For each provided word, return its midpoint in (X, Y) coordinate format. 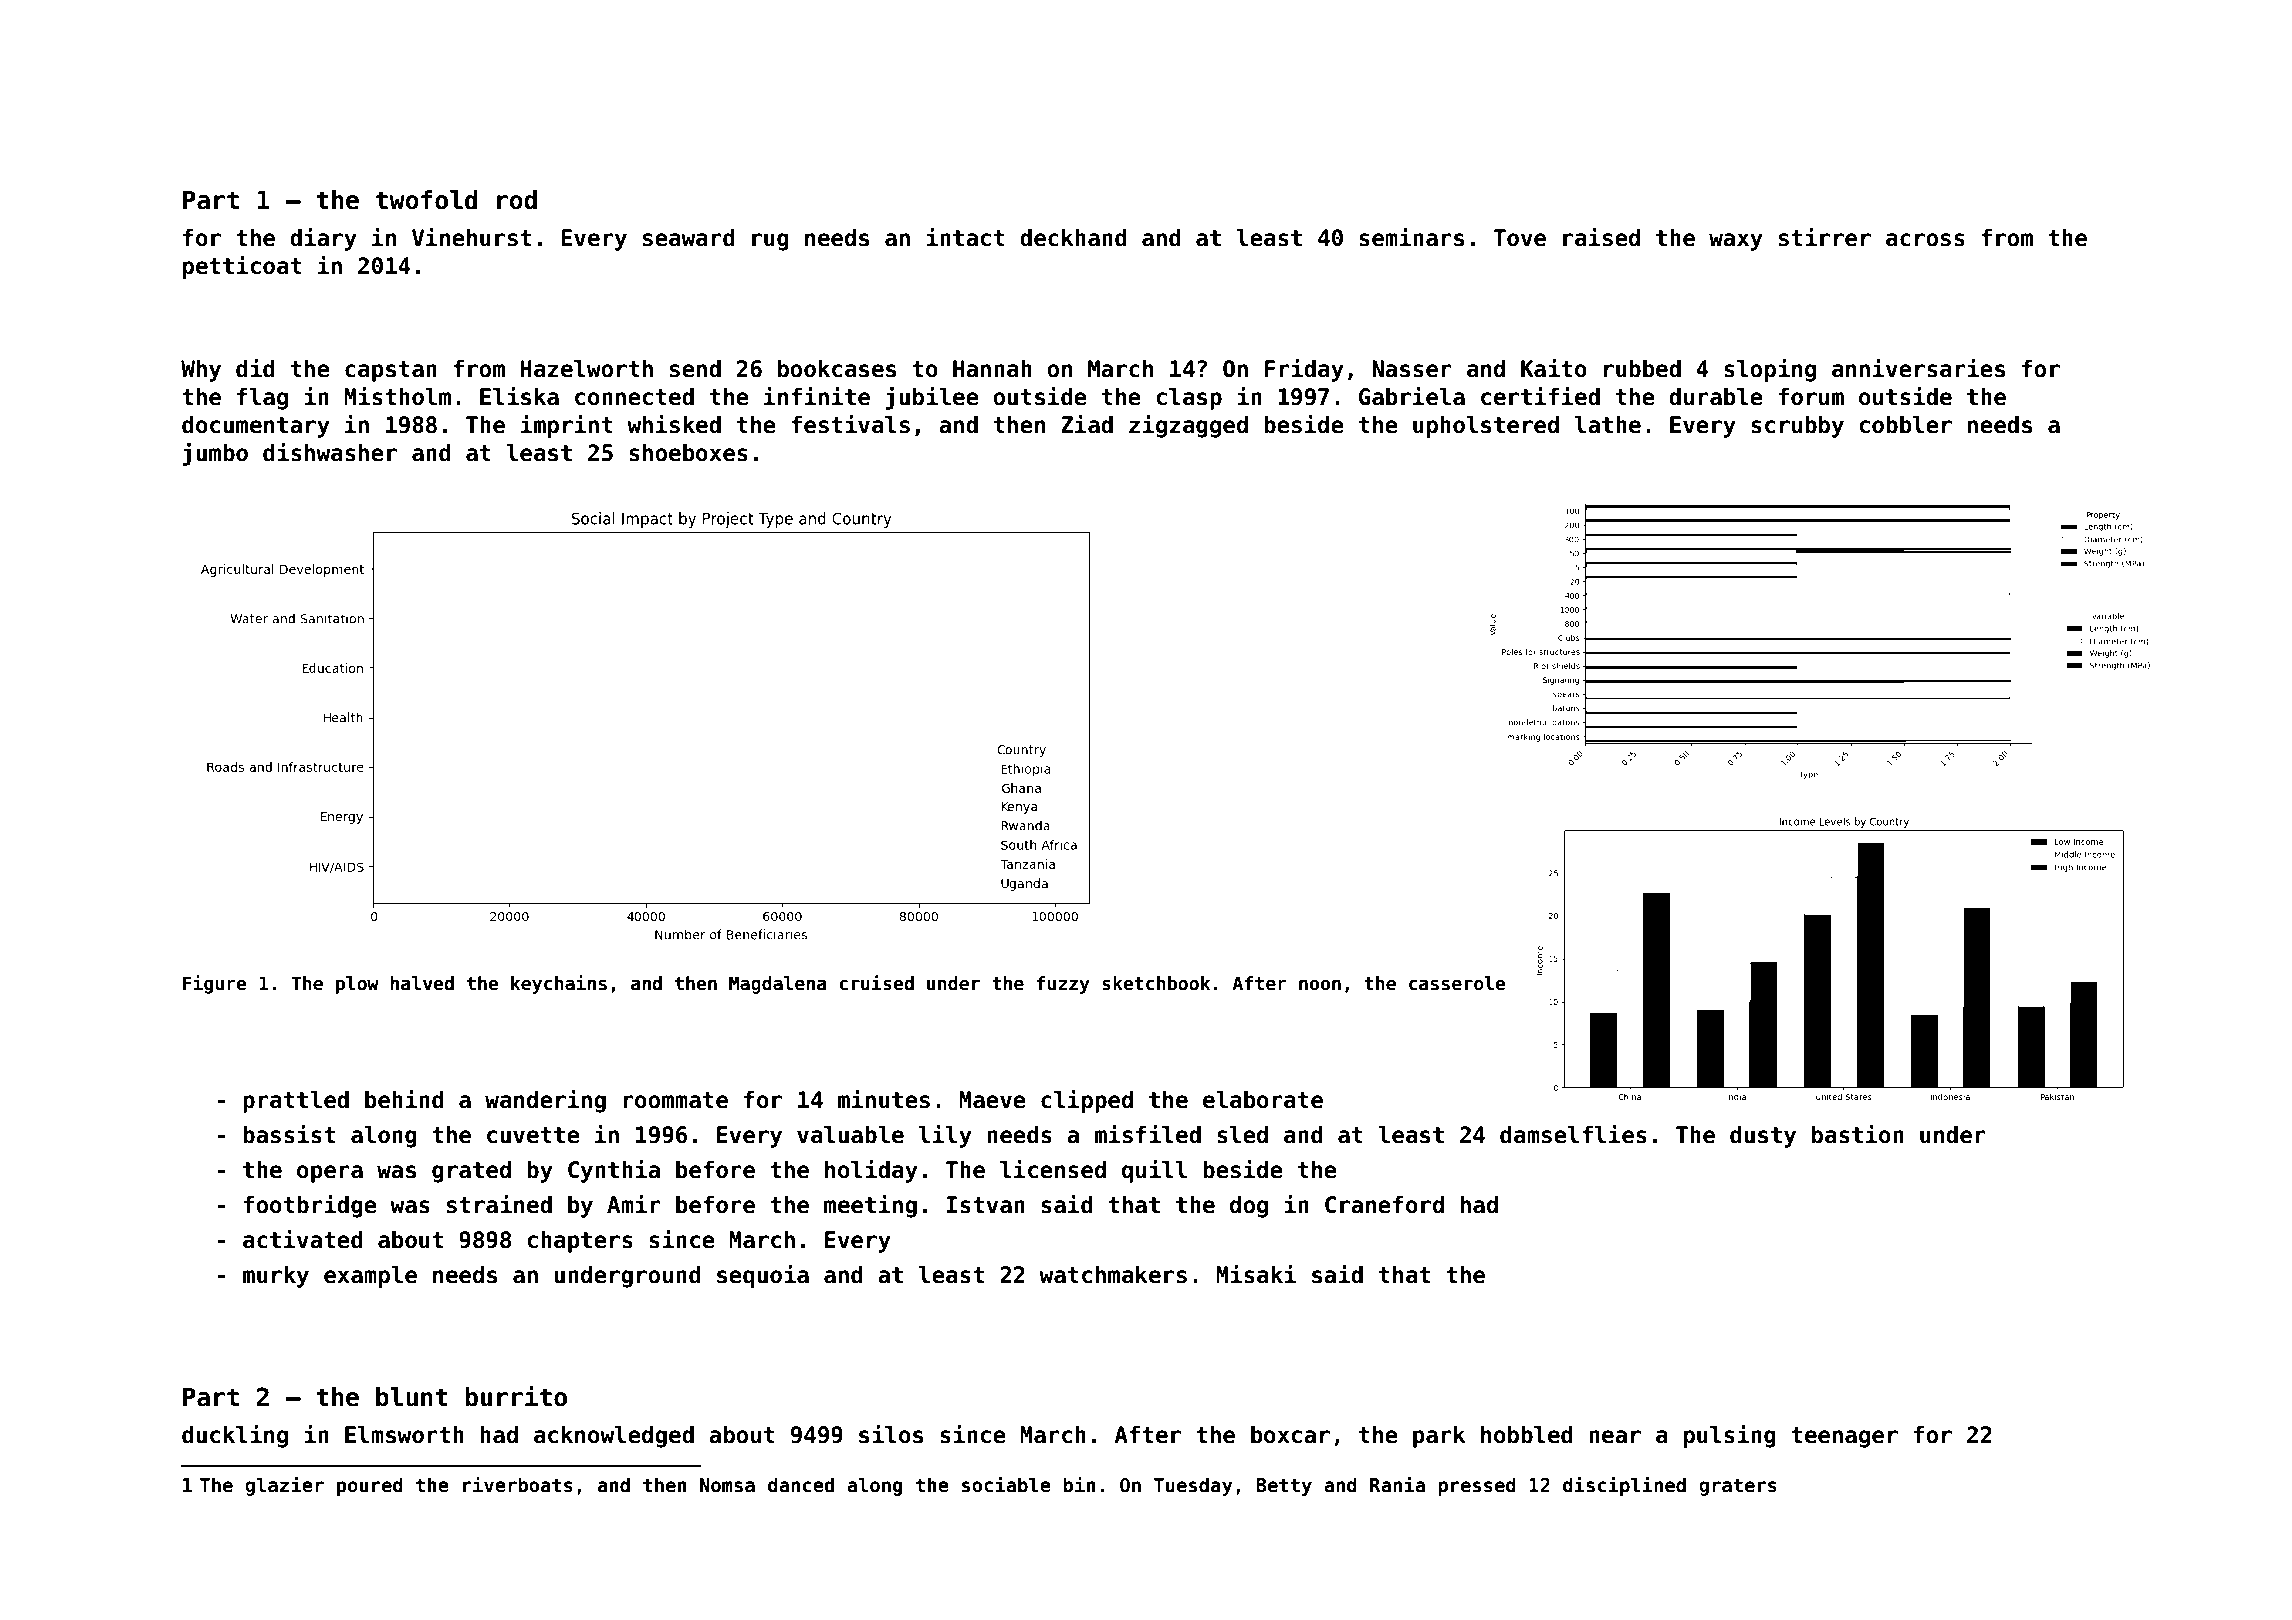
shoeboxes (688, 453)
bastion (1858, 1134)
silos (891, 1434)
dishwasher (330, 452)
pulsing (1730, 1436)
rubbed (1642, 369)
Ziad (1087, 424)
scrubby (1797, 427)
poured (370, 1486)
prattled (296, 1102)
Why (201, 371)
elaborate (1263, 1100)
